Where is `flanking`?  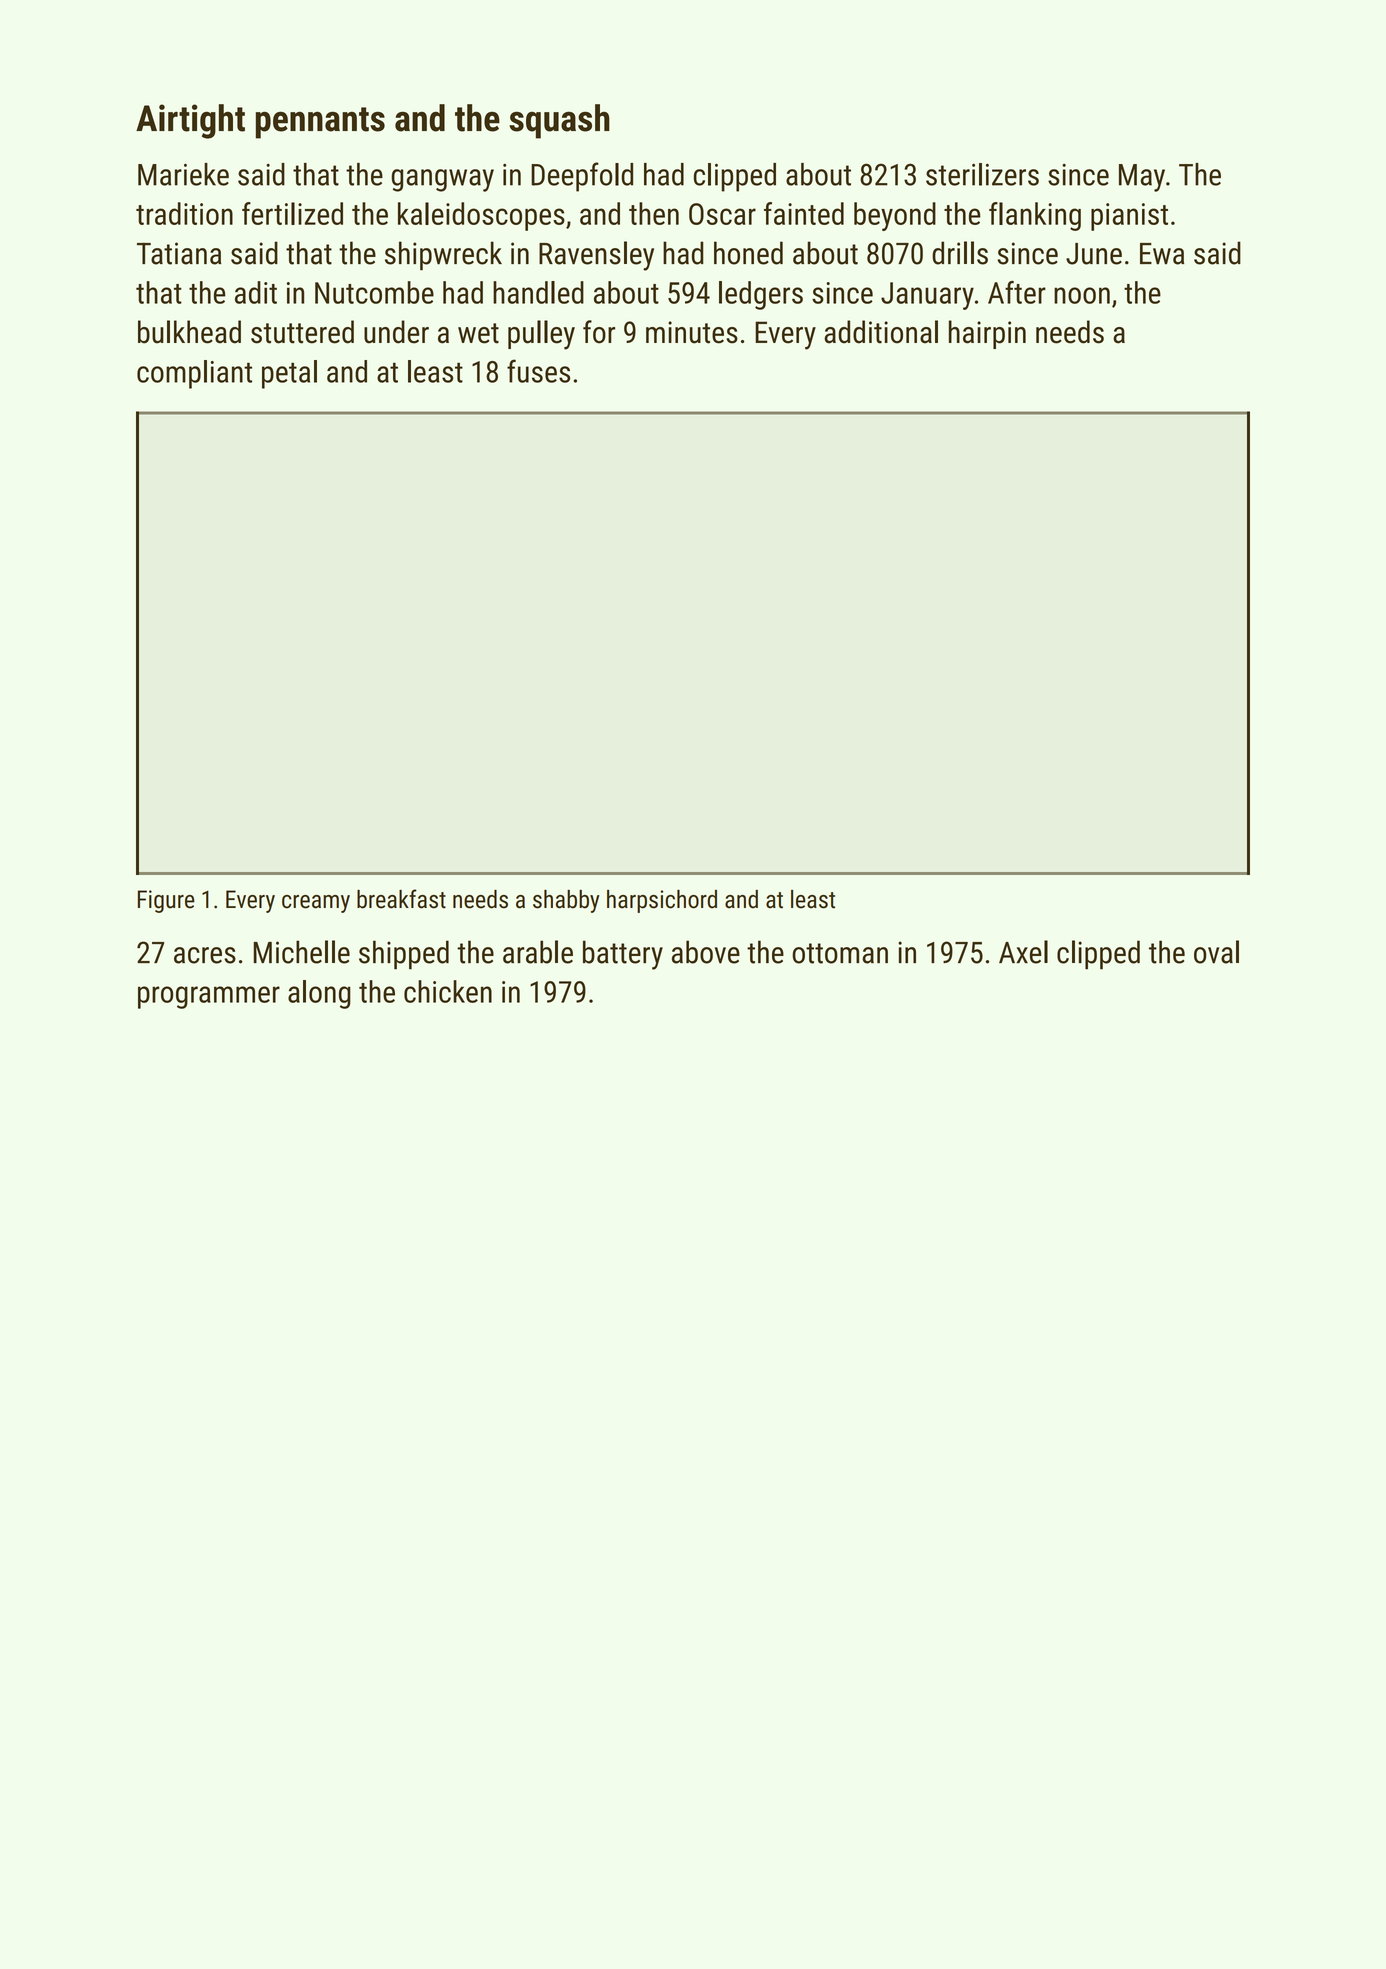
flanking is located at coordinates (1035, 216).
